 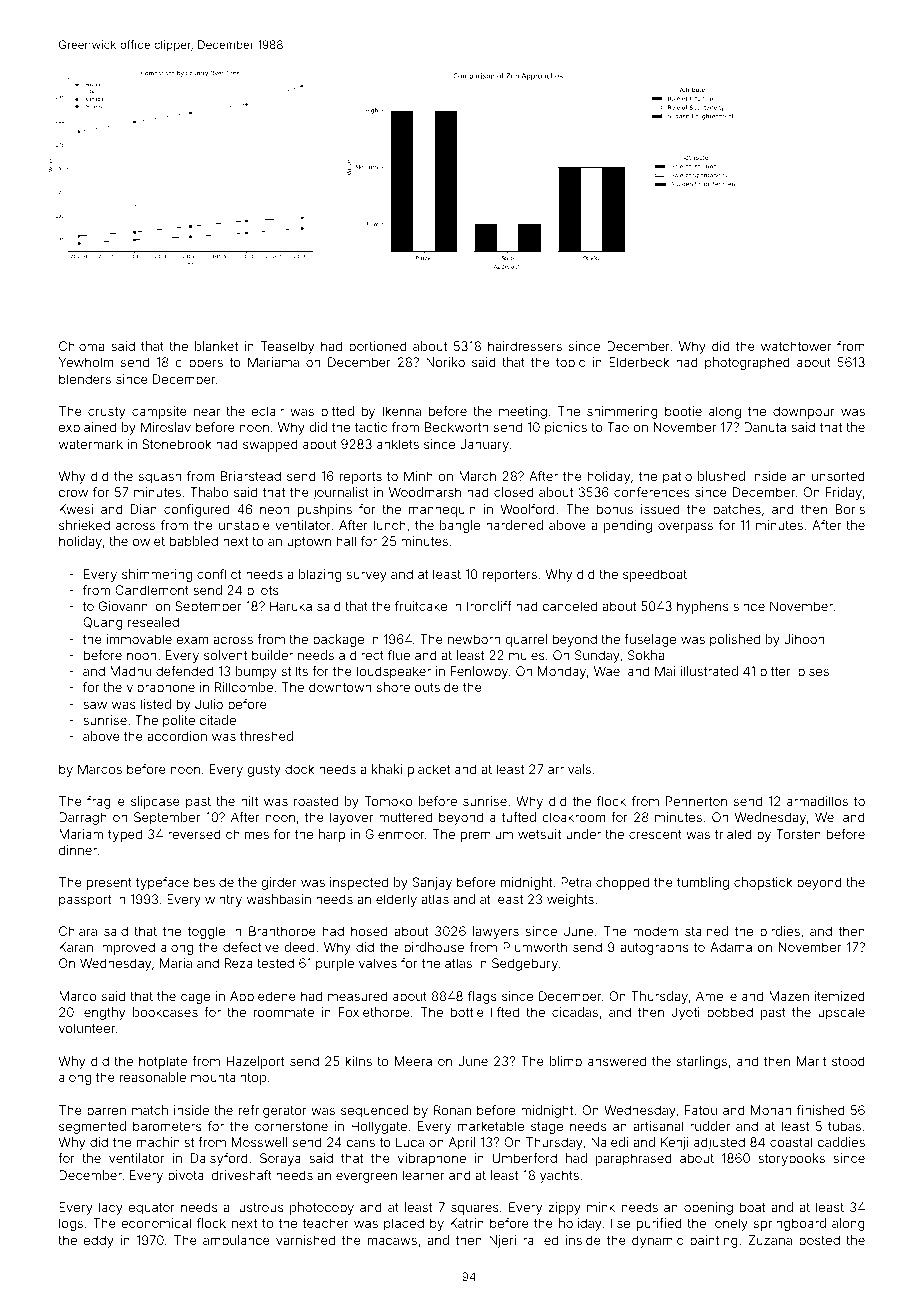 What do you see at coordinates (737, 510) in the document?
I see `patches` at bounding box center [737, 510].
